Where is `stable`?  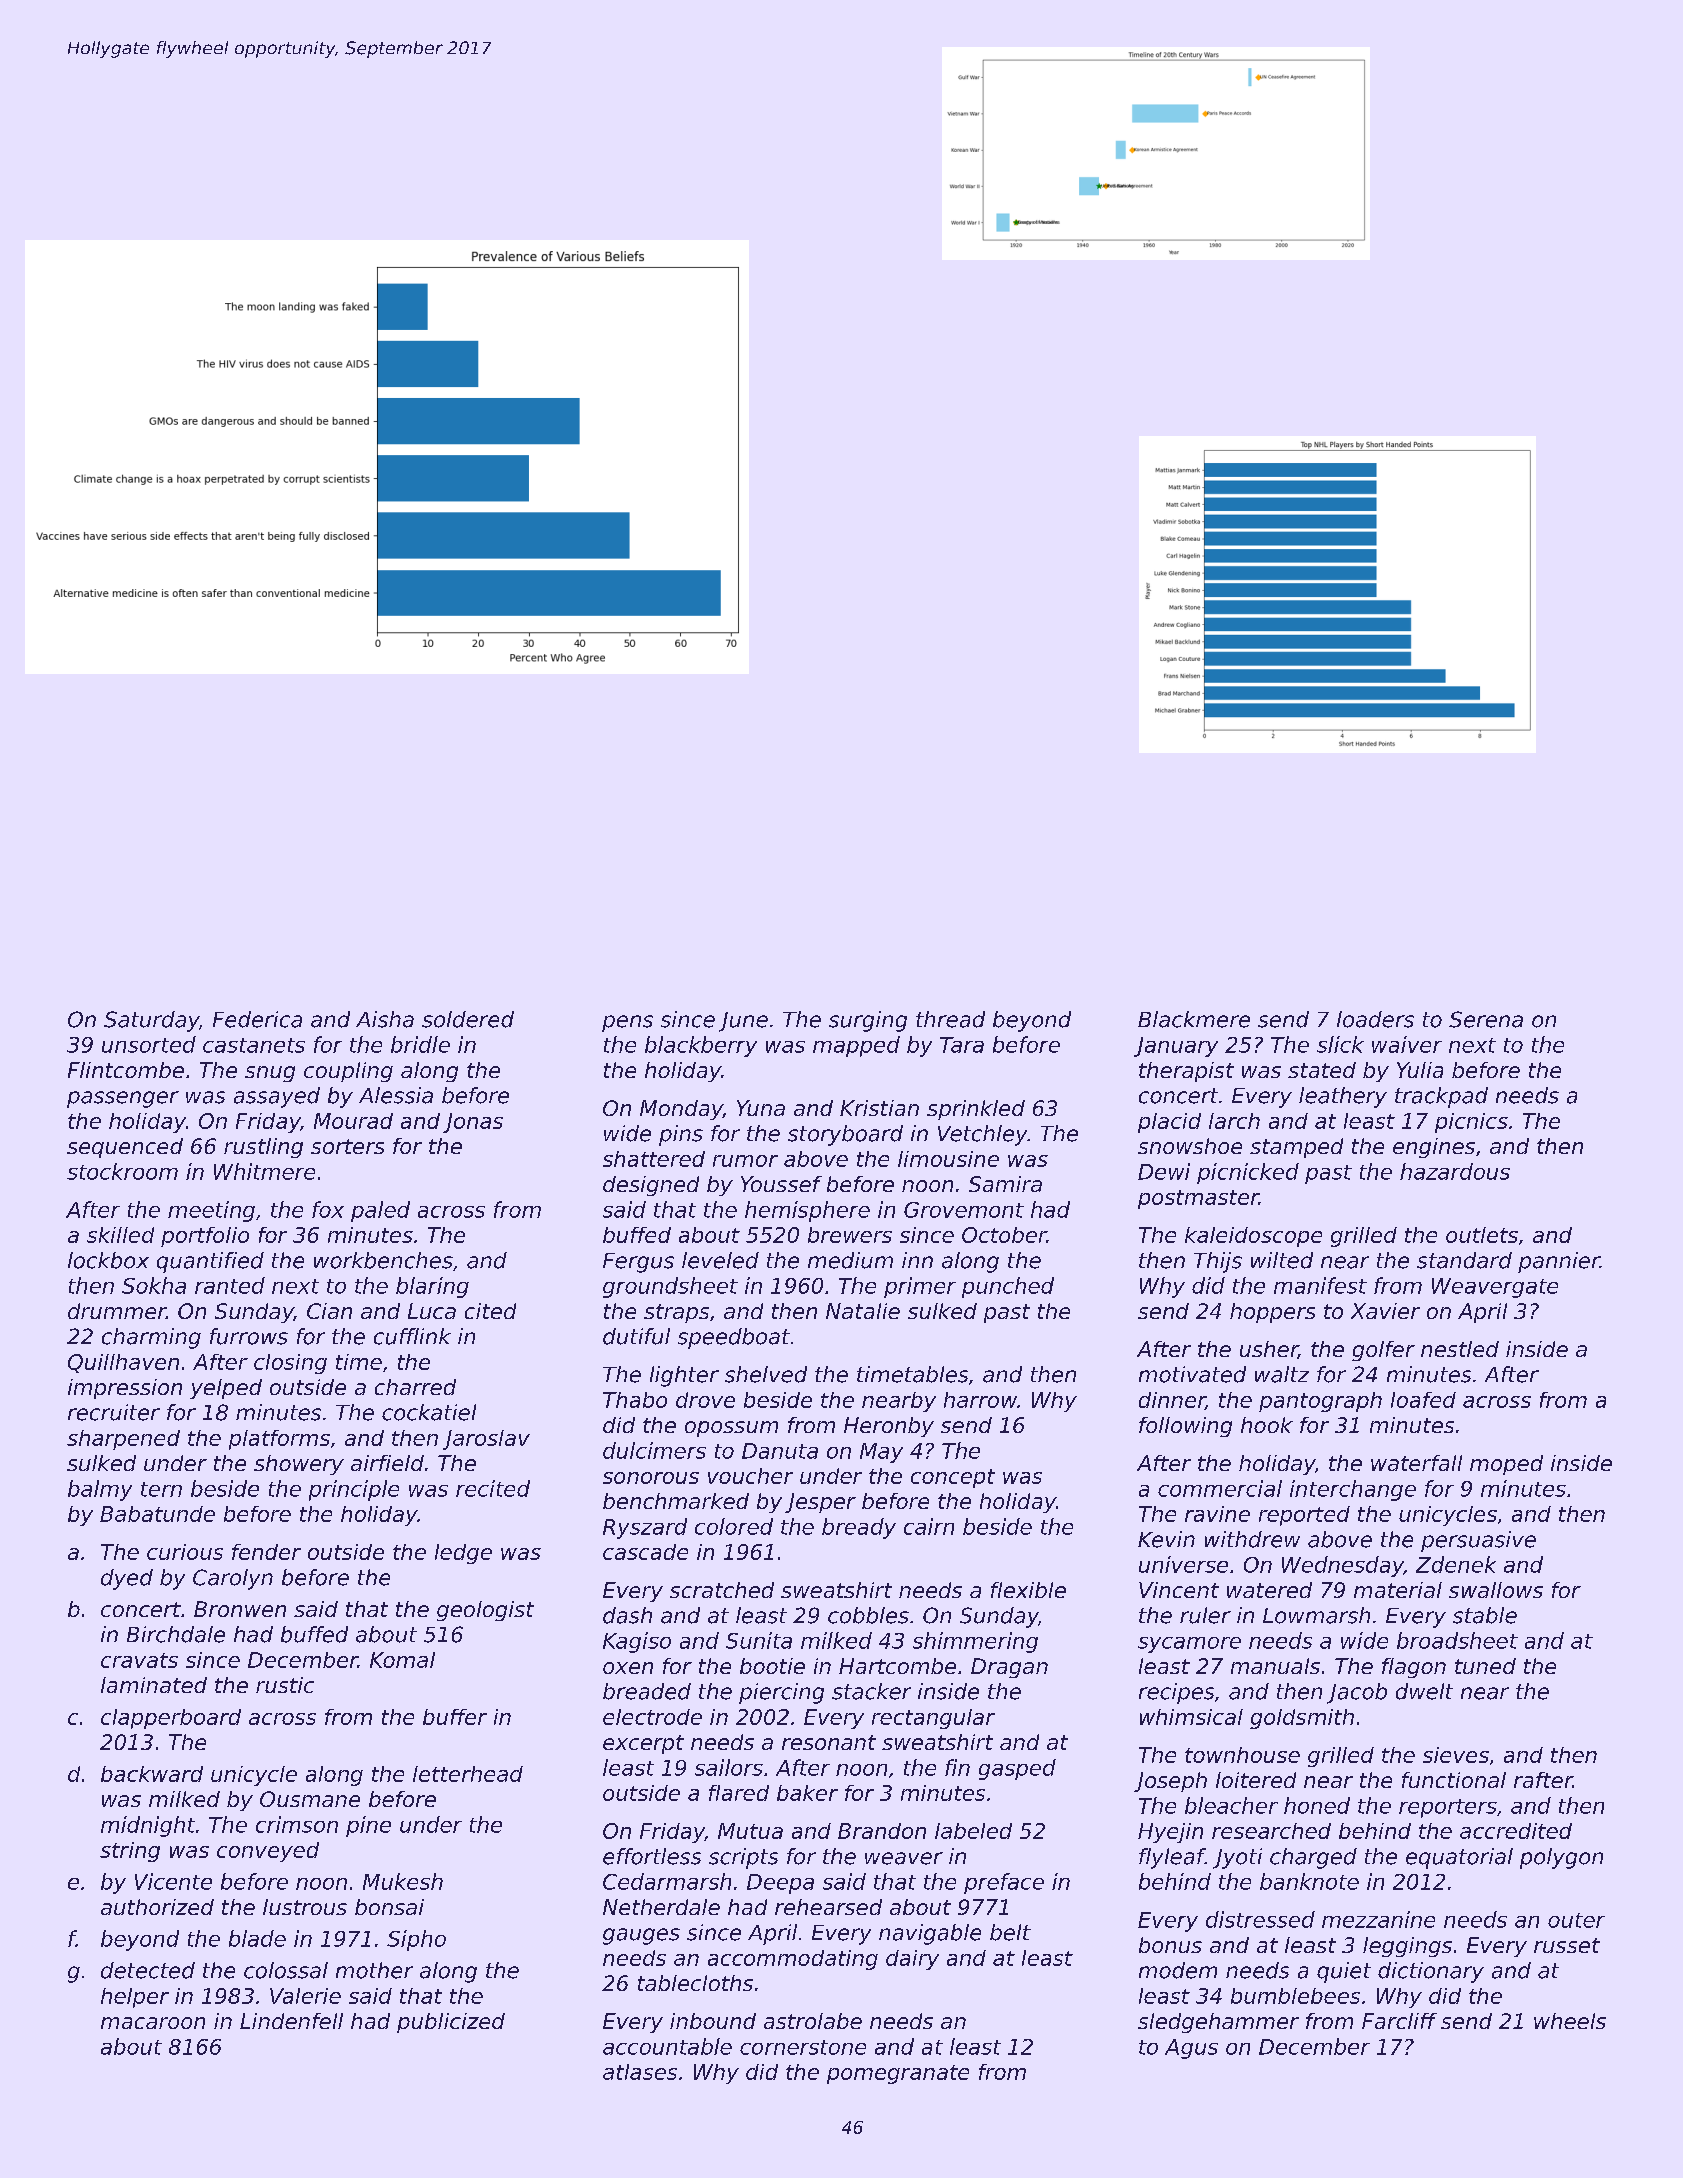 stable is located at coordinates (1485, 1615).
